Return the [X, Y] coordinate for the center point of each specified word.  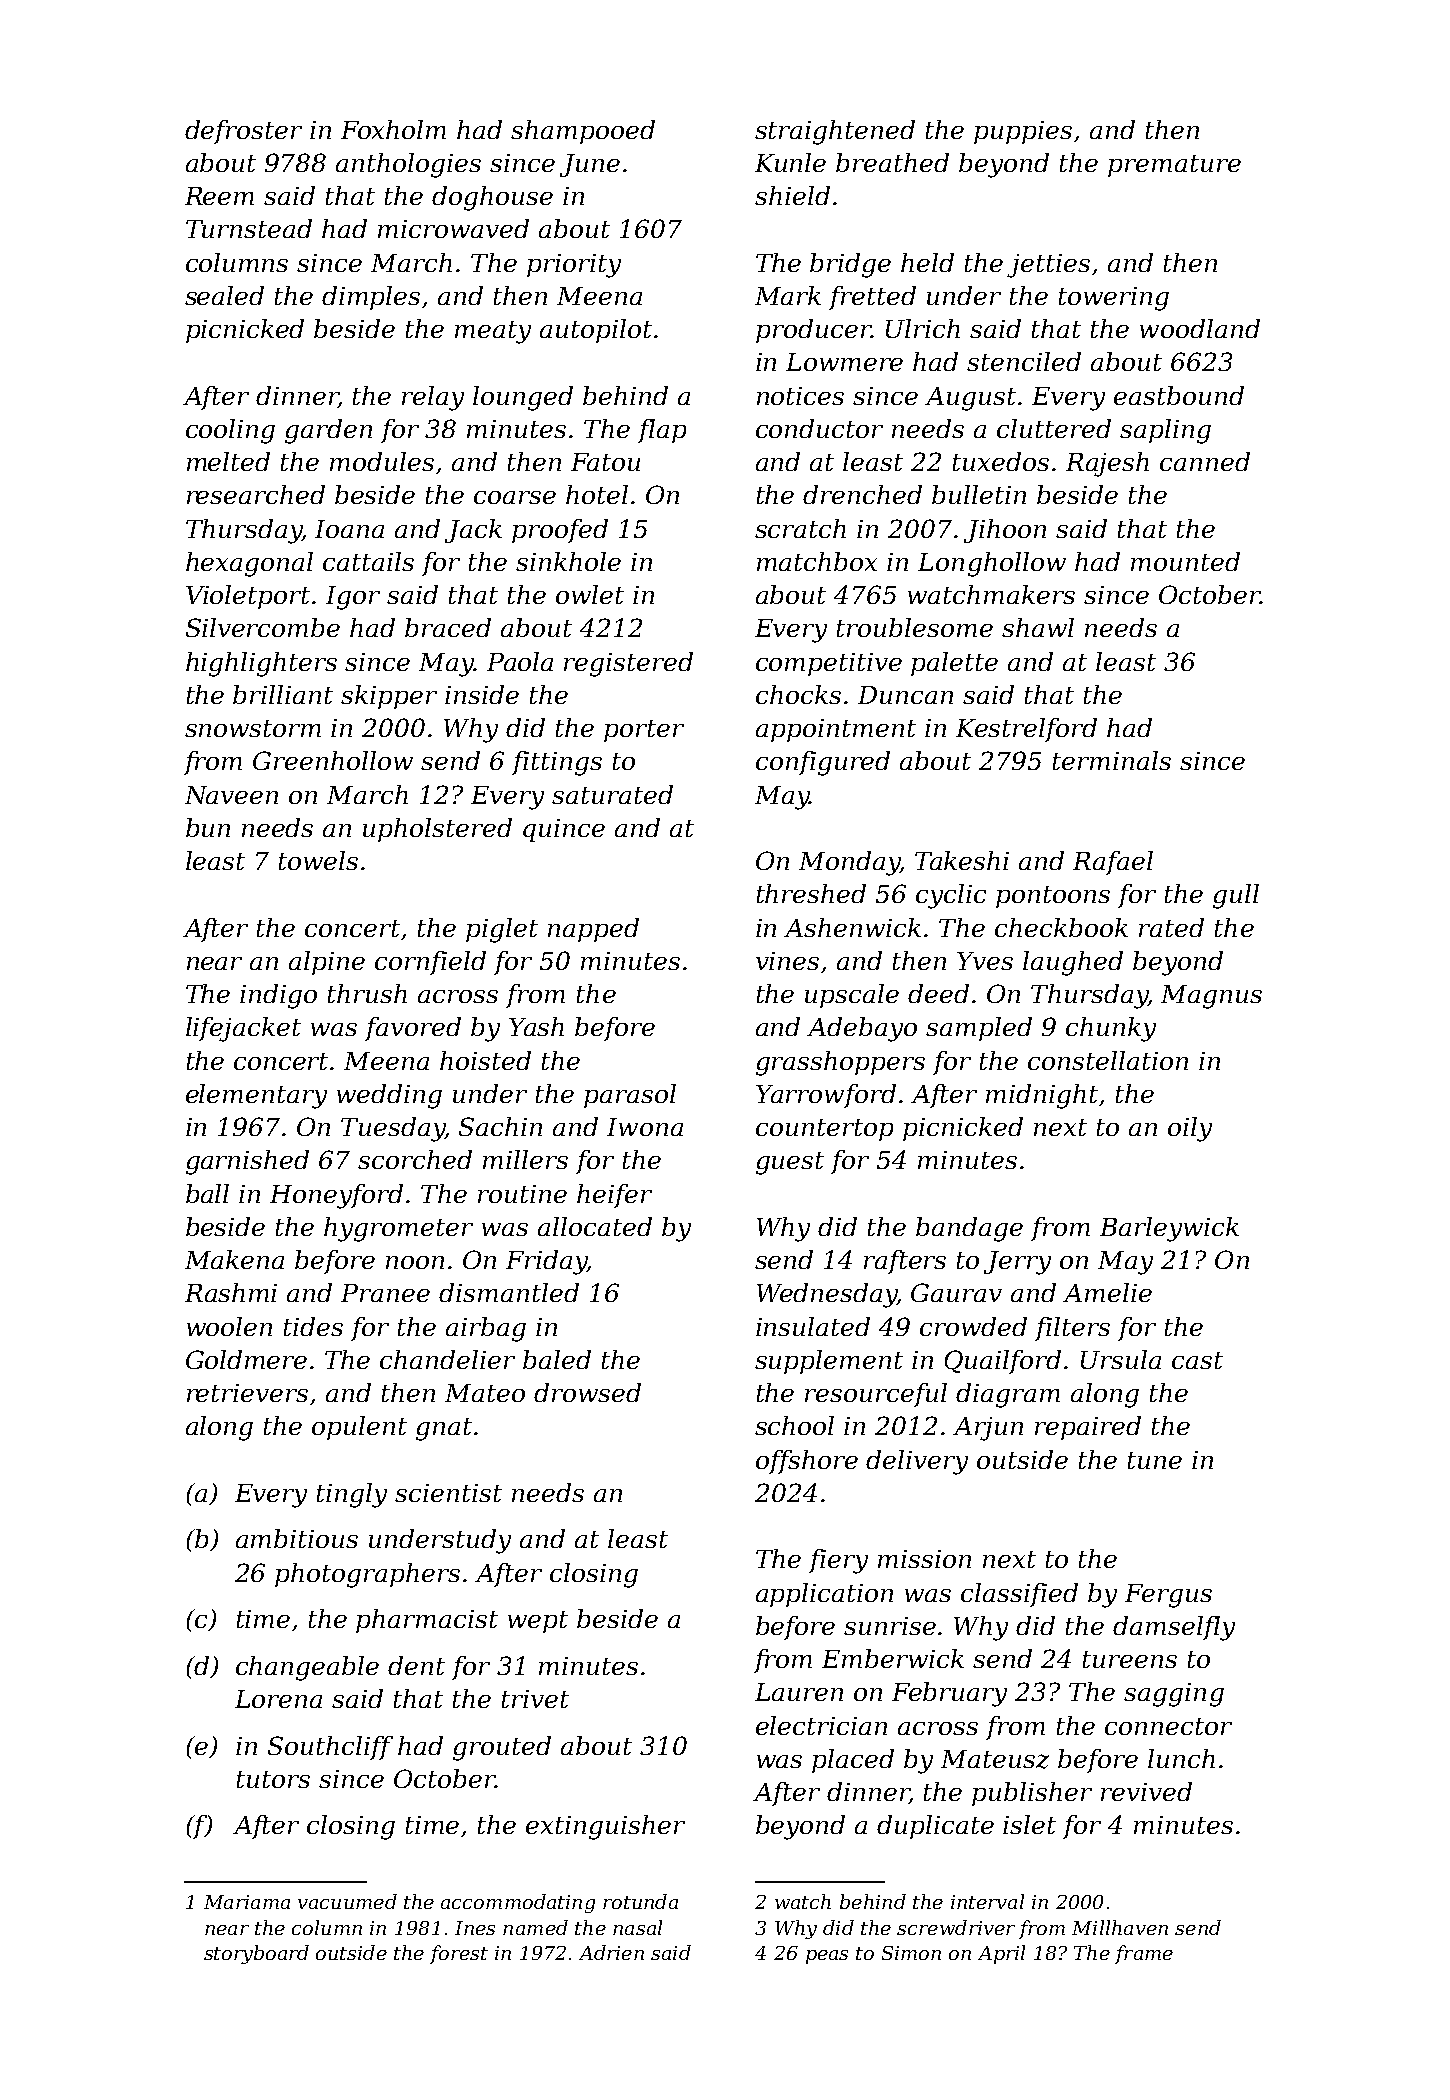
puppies [1023, 132]
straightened [835, 132]
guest [790, 1163]
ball [207, 1193]
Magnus [1211, 997]
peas [827, 1957]
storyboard [256, 1954]
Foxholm [393, 129]
